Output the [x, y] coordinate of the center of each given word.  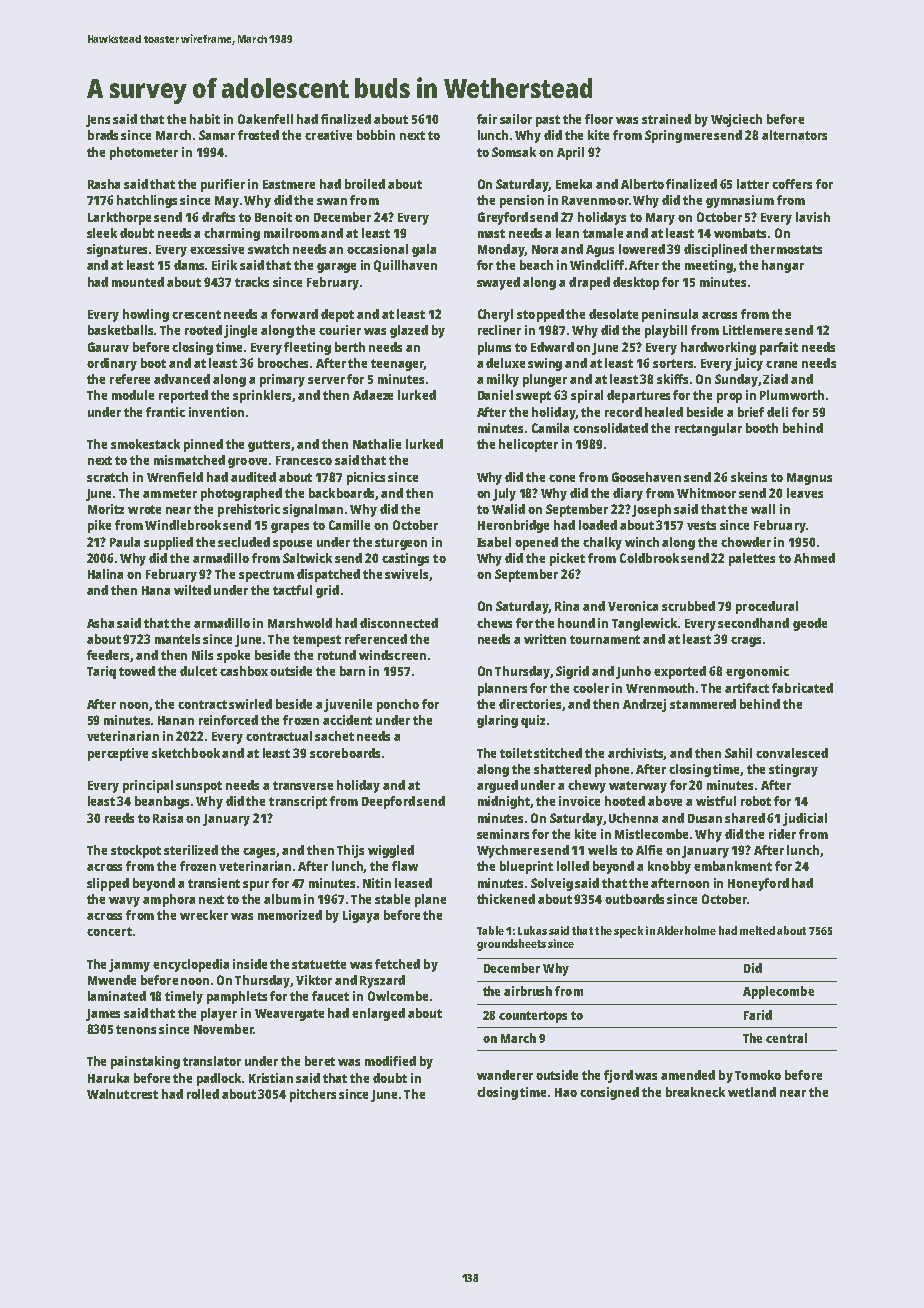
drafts [218, 217]
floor [599, 119]
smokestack [145, 444]
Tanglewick [644, 624]
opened [536, 543]
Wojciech [736, 120]
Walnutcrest [122, 1094]
